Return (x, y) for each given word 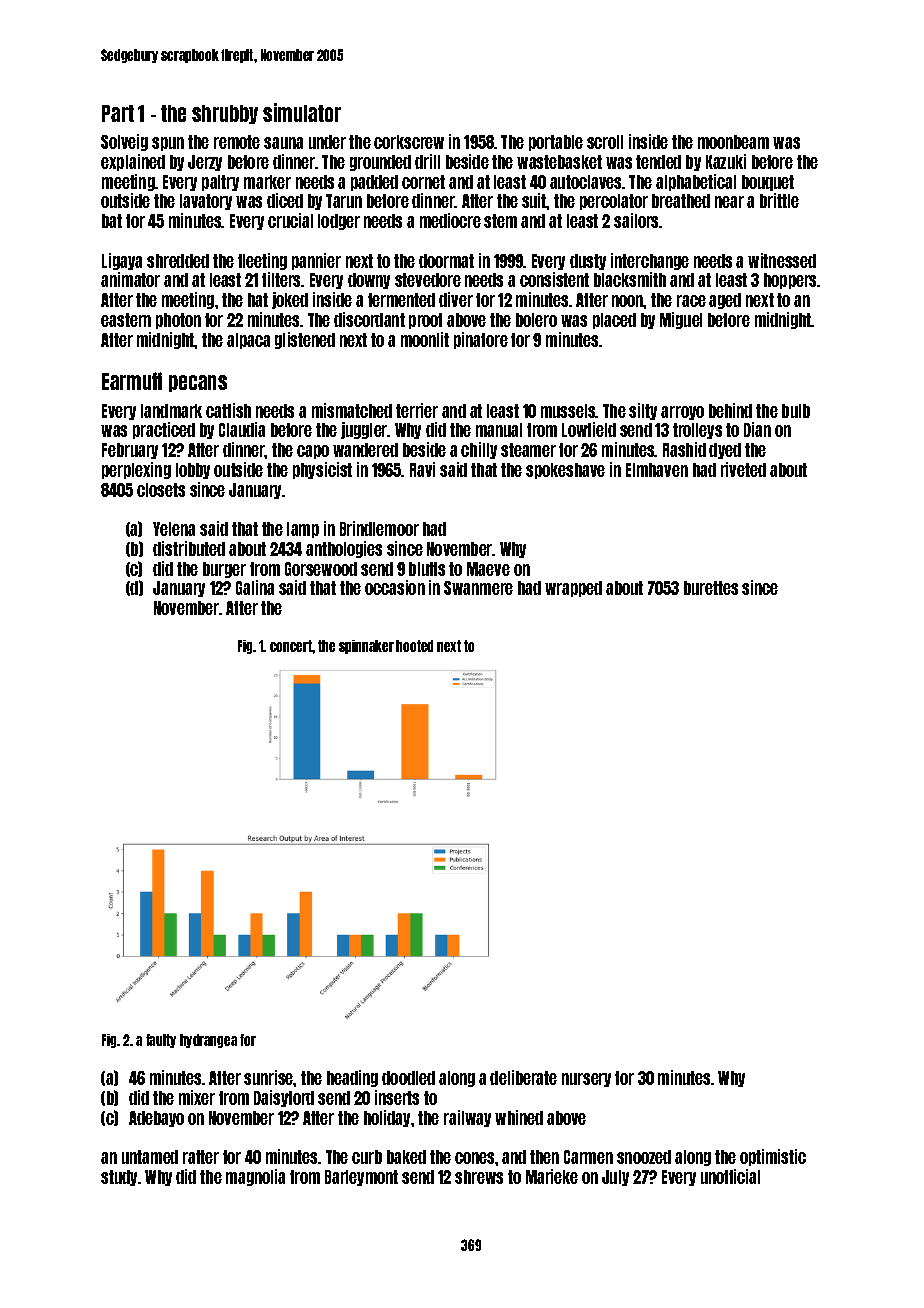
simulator (302, 112)
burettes (711, 588)
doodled (408, 1078)
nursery (586, 1080)
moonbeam (733, 142)
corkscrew (409, 142)
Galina (255, 587)
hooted (414, 646)
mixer (197, 1097)
